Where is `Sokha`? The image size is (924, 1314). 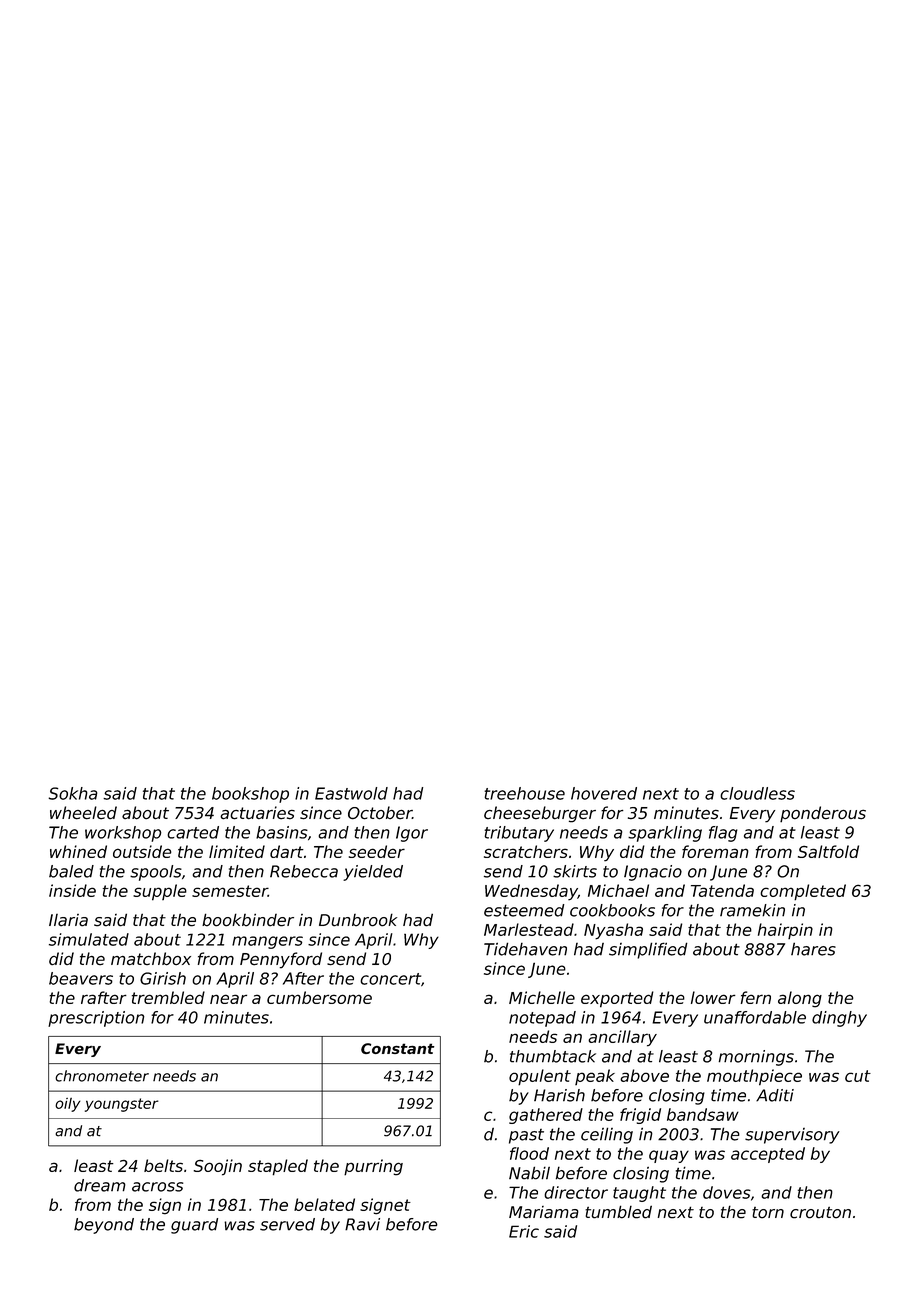 Sokha is located at coordinates (73, 793).
